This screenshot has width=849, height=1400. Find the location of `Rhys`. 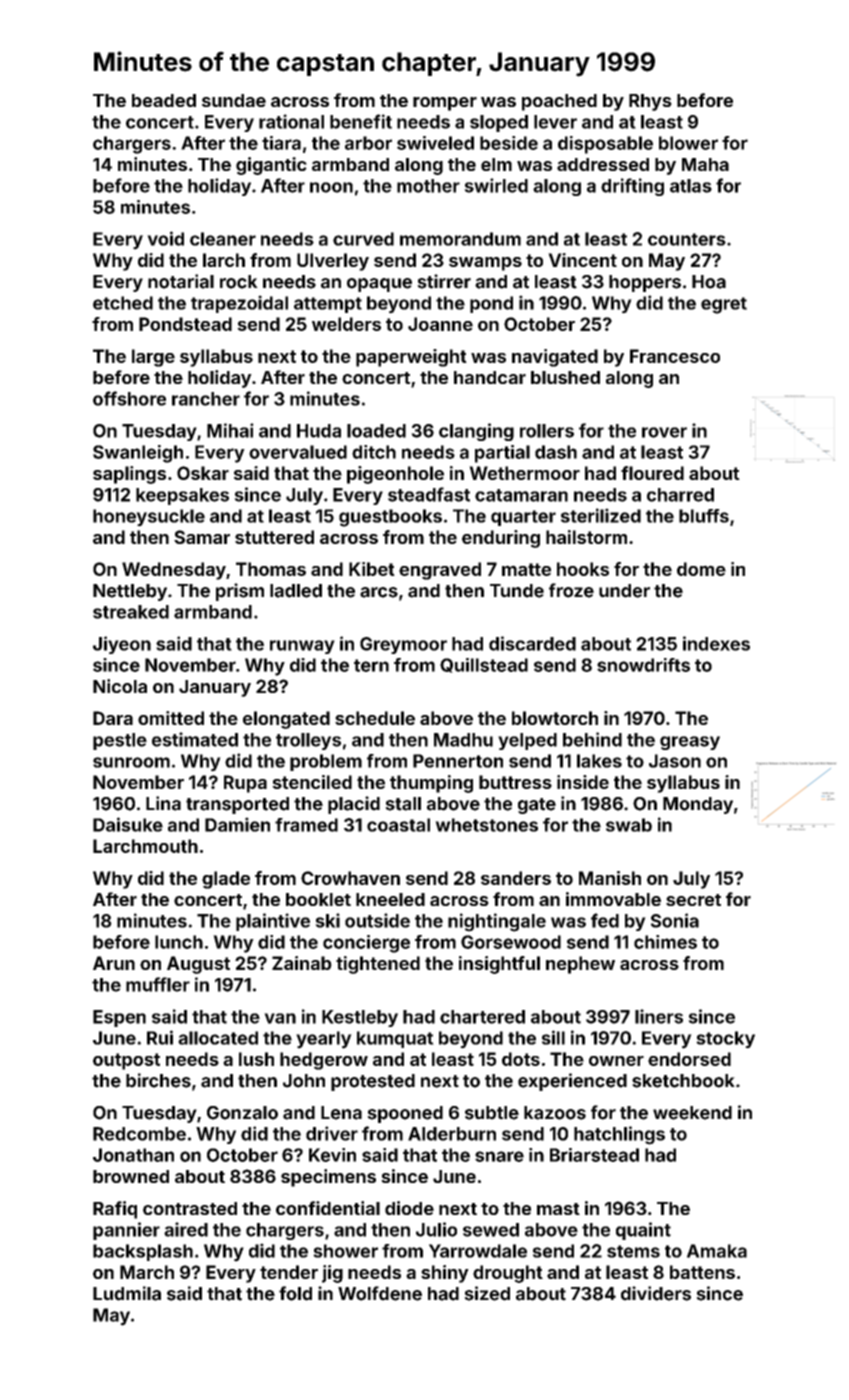

Rhys is located at coordinates (650, 102).
